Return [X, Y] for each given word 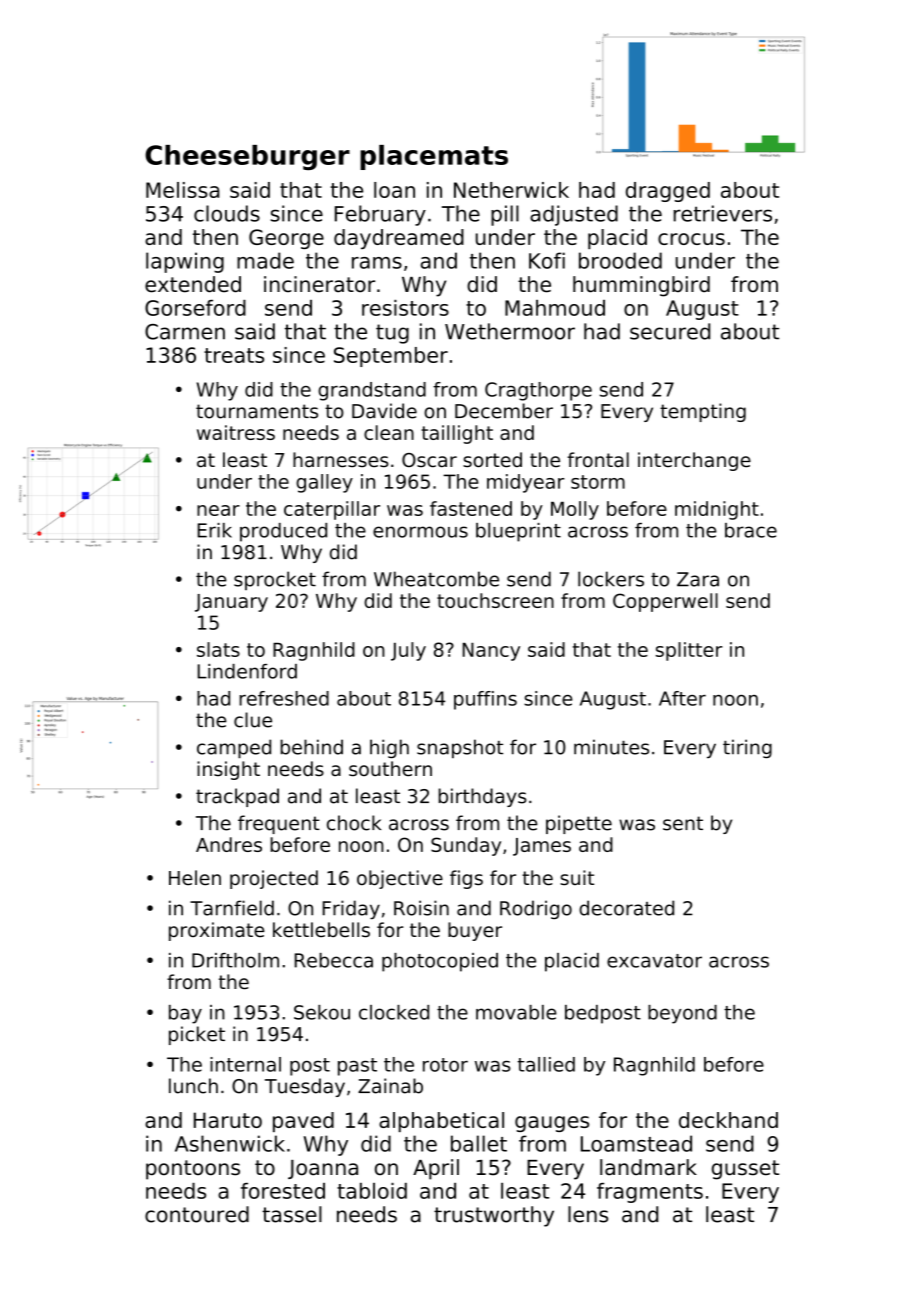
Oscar [429, 460]
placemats [434, 157]
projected [274, 879]
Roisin [421, 908]
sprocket [275, 580]
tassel [292, 1214]
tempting [703, 412]
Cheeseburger [247, 157]
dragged [668, 192]
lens [588, 1214]
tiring [747, 748]
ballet [479, 1143]
